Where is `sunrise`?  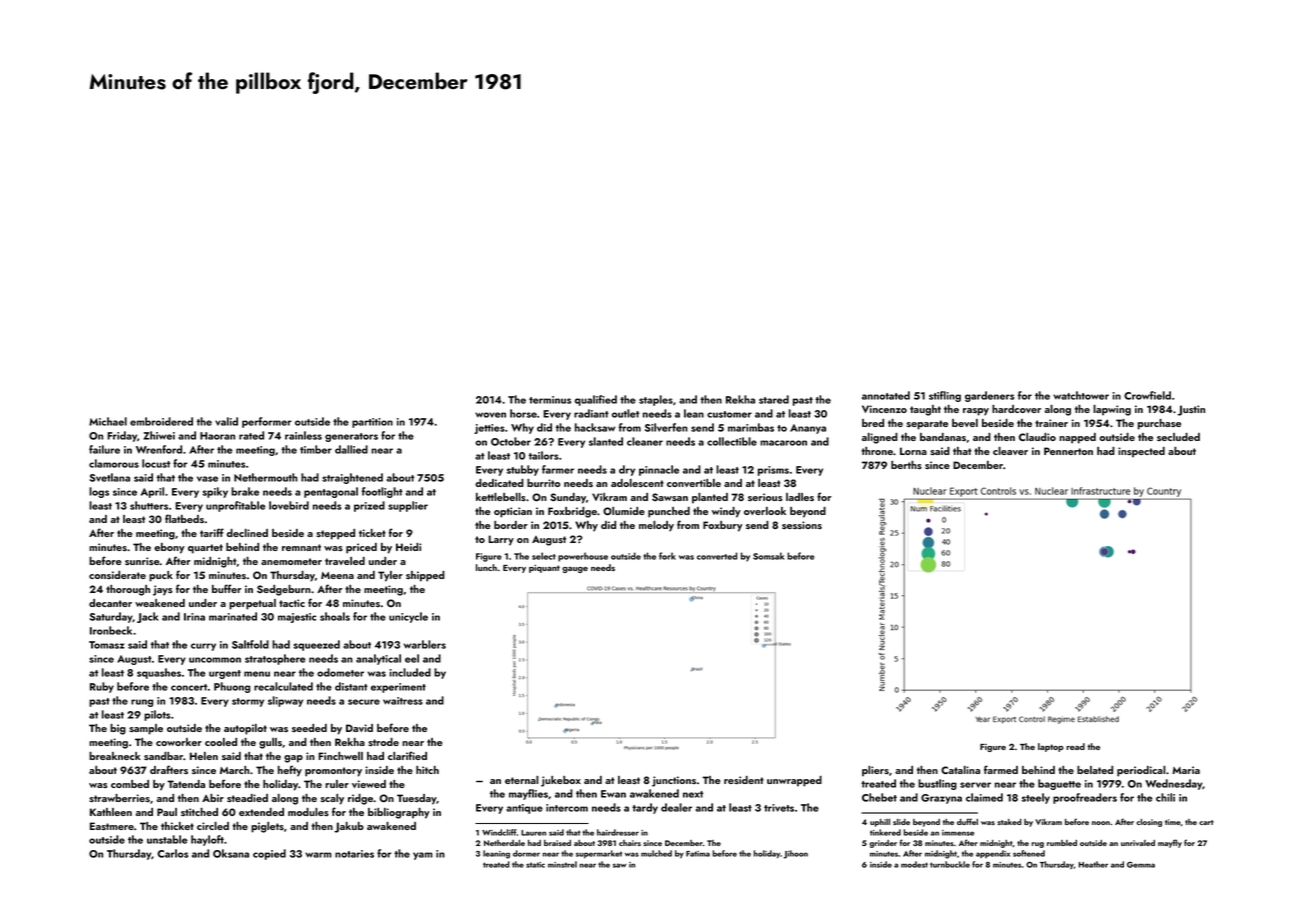
sunrise is located at coordinates (142, 561).
